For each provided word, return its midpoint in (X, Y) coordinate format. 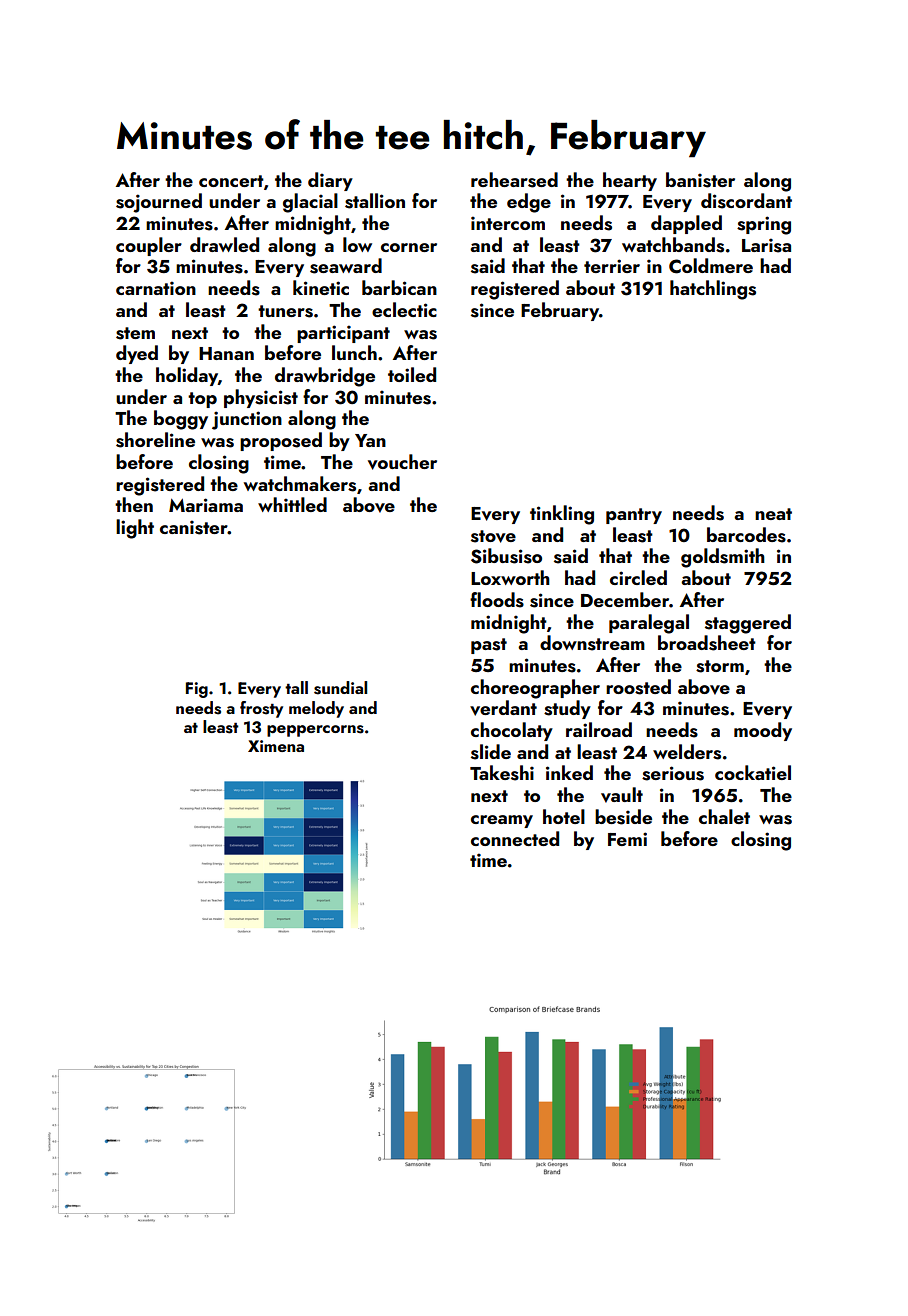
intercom (508, 223)
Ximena (276, 746)
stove (493, 536)
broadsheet (707, 643)
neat (773, 514)
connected (515, 838)
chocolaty (512, 731)
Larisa (766, 245)
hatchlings (713, 290)
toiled (412, 374)
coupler (149, 246)
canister (194, 527)
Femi (627, 839)
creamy (502, 821)
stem (135, 333)
